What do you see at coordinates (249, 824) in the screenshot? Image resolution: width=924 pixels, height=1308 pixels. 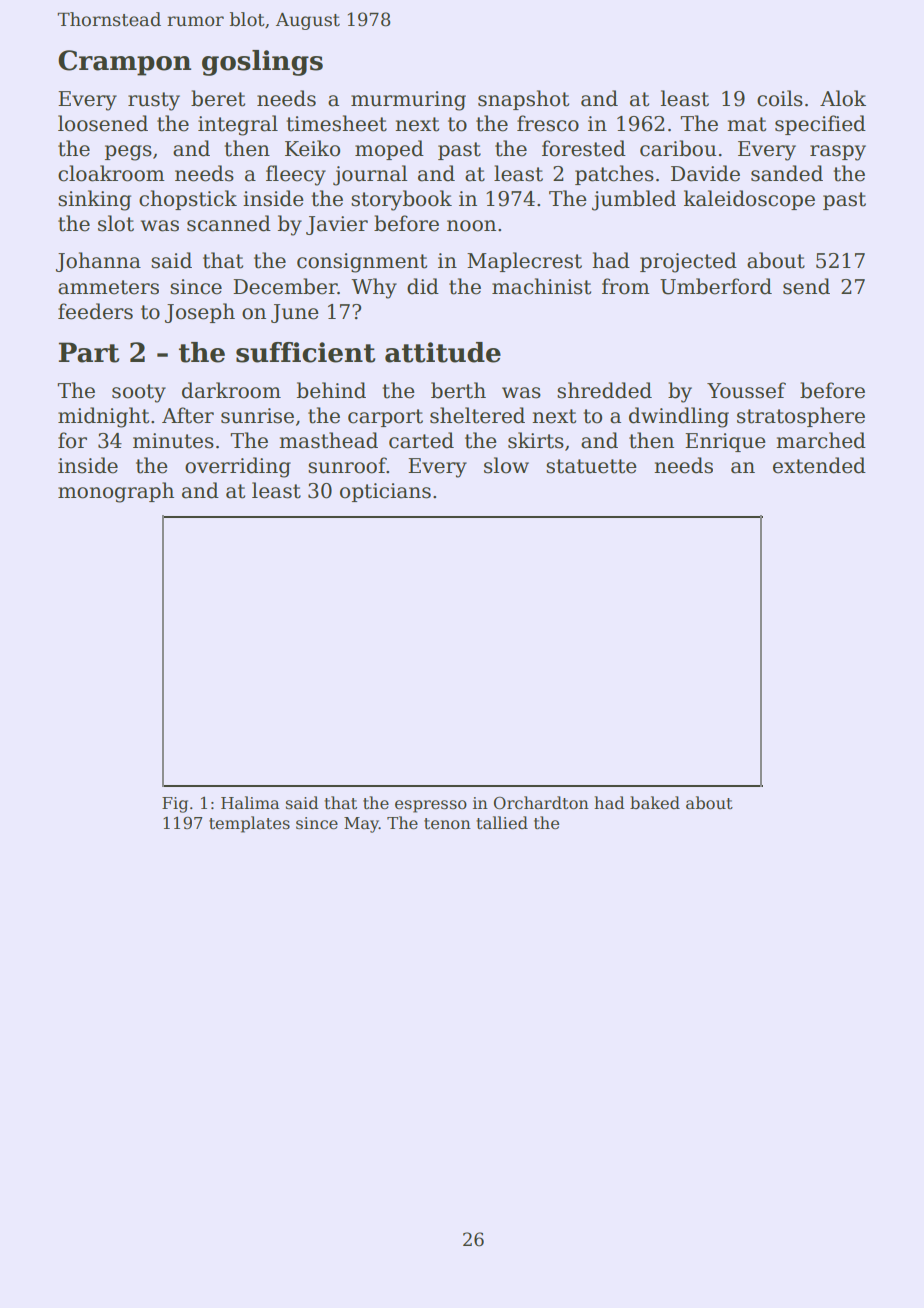 I see `templates` at bounding box center [249, 824].
